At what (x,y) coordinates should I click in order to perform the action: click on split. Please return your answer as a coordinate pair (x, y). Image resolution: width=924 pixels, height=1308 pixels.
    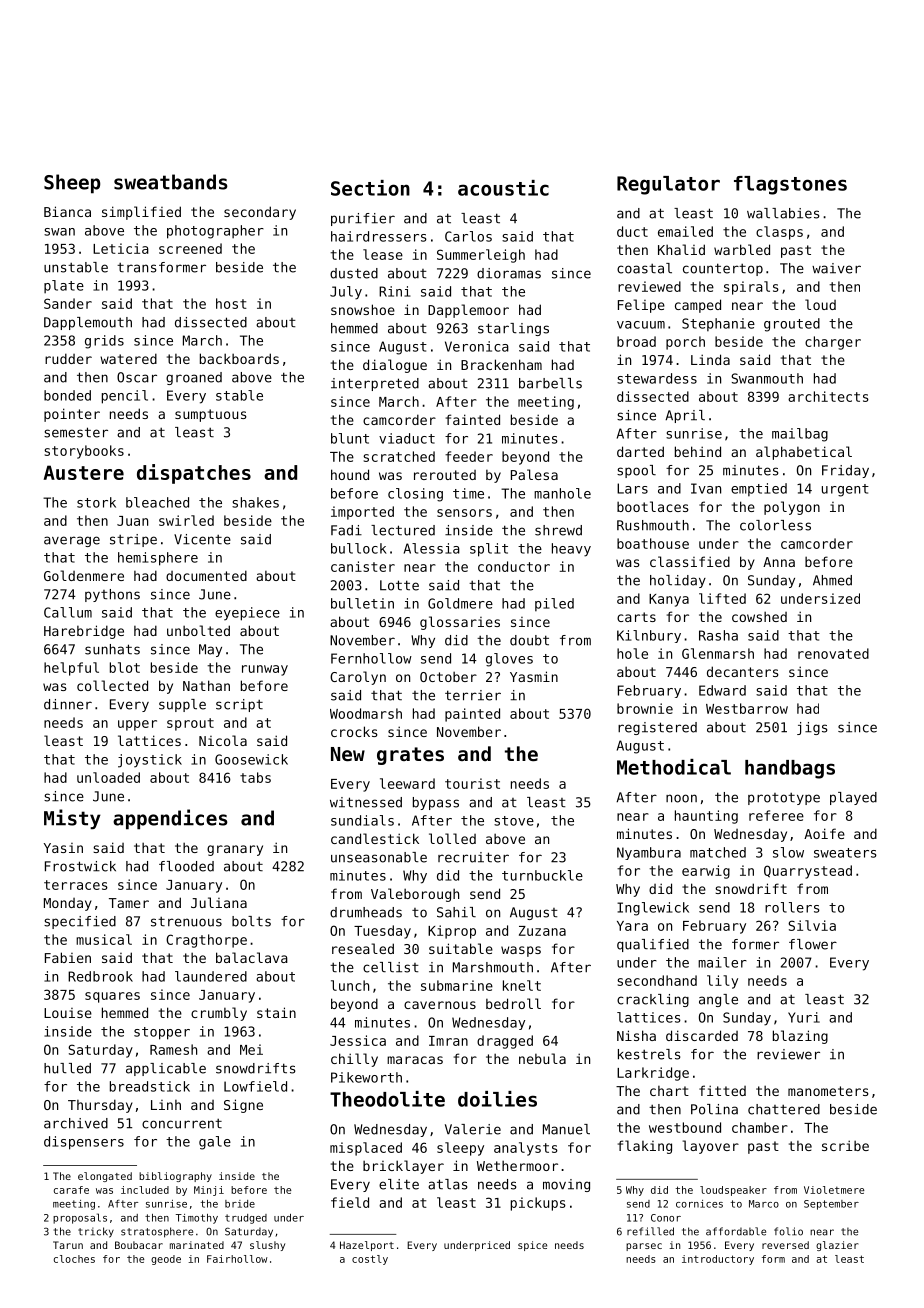
    Looking at the image, I should click on (489, 550).
